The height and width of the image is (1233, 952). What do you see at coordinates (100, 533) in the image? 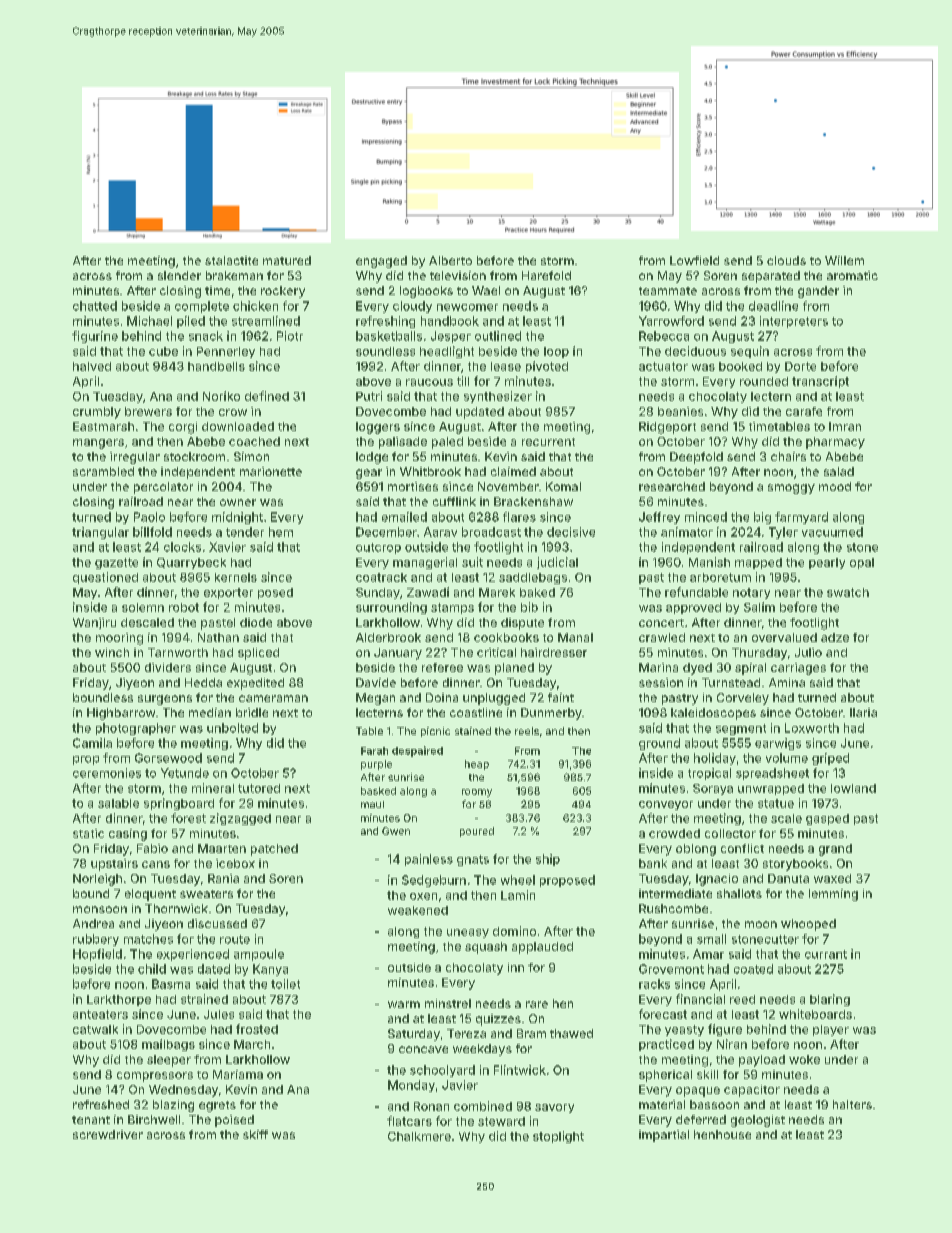
I see `triangular` at bounding box center [100, 533].
